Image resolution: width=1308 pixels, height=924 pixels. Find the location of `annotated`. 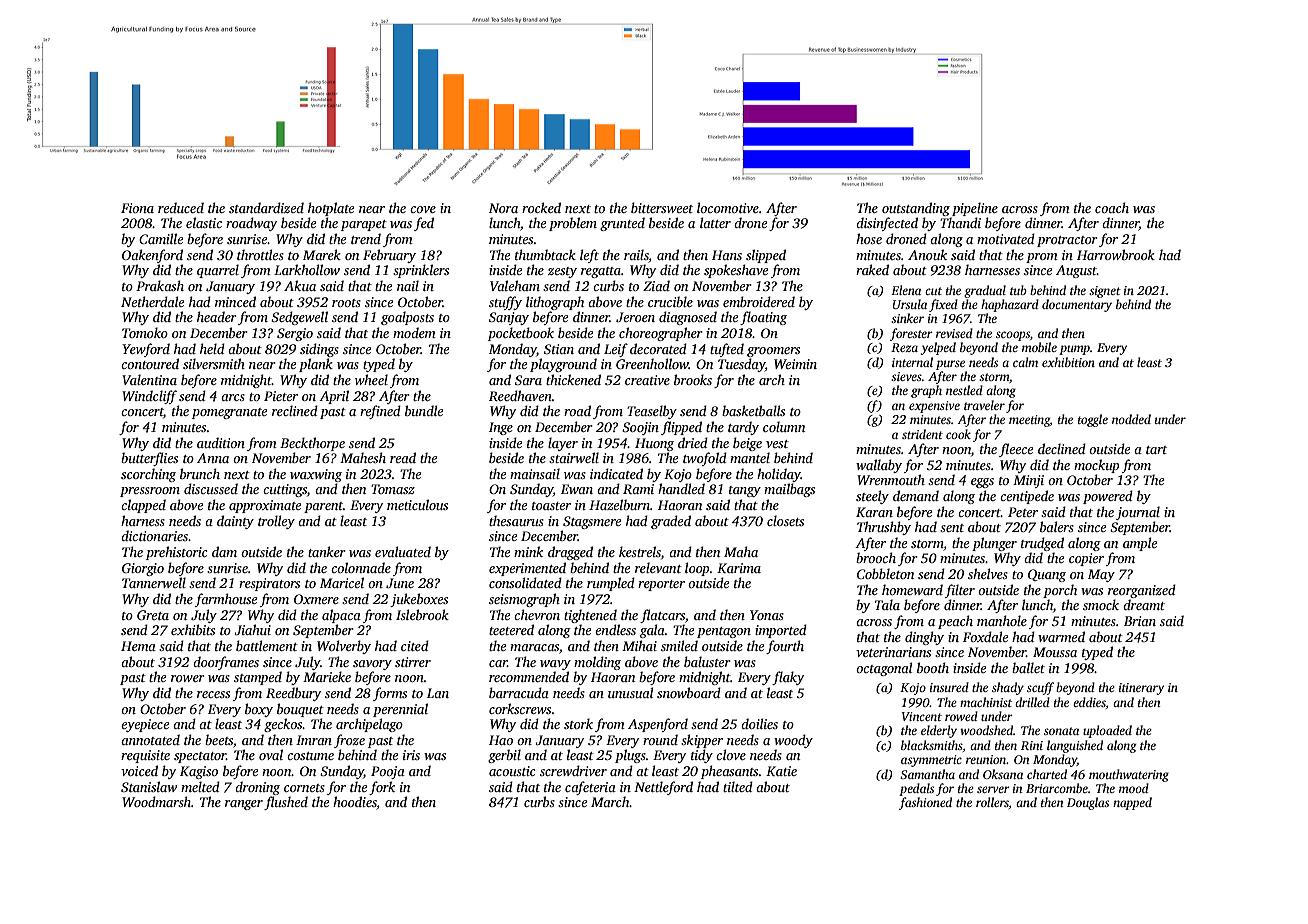

annotated is located at coordinates (150, 739).
